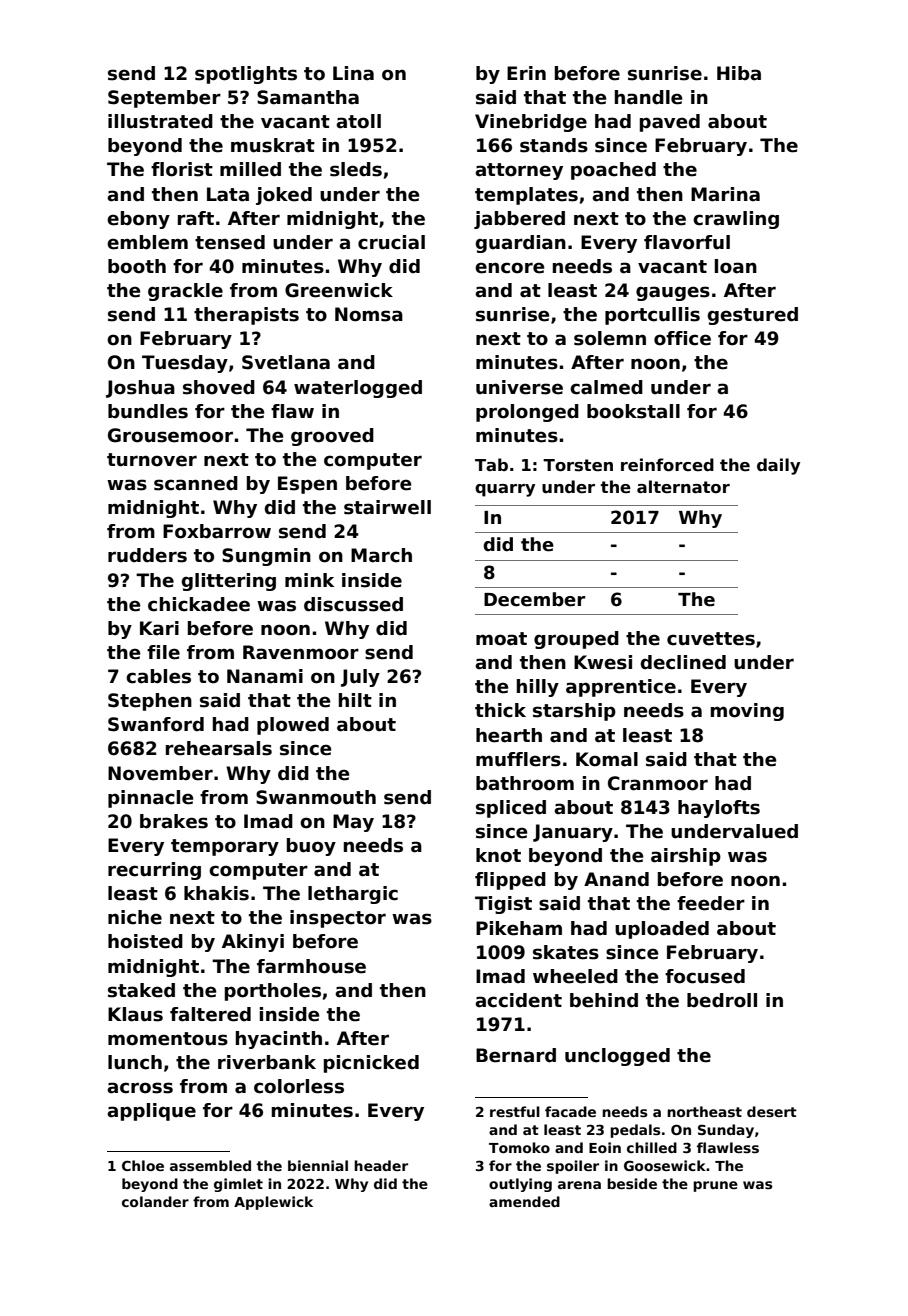 This screenshot has height=1316, width=908. I want to click on pinnacle, so click(151, 799).
